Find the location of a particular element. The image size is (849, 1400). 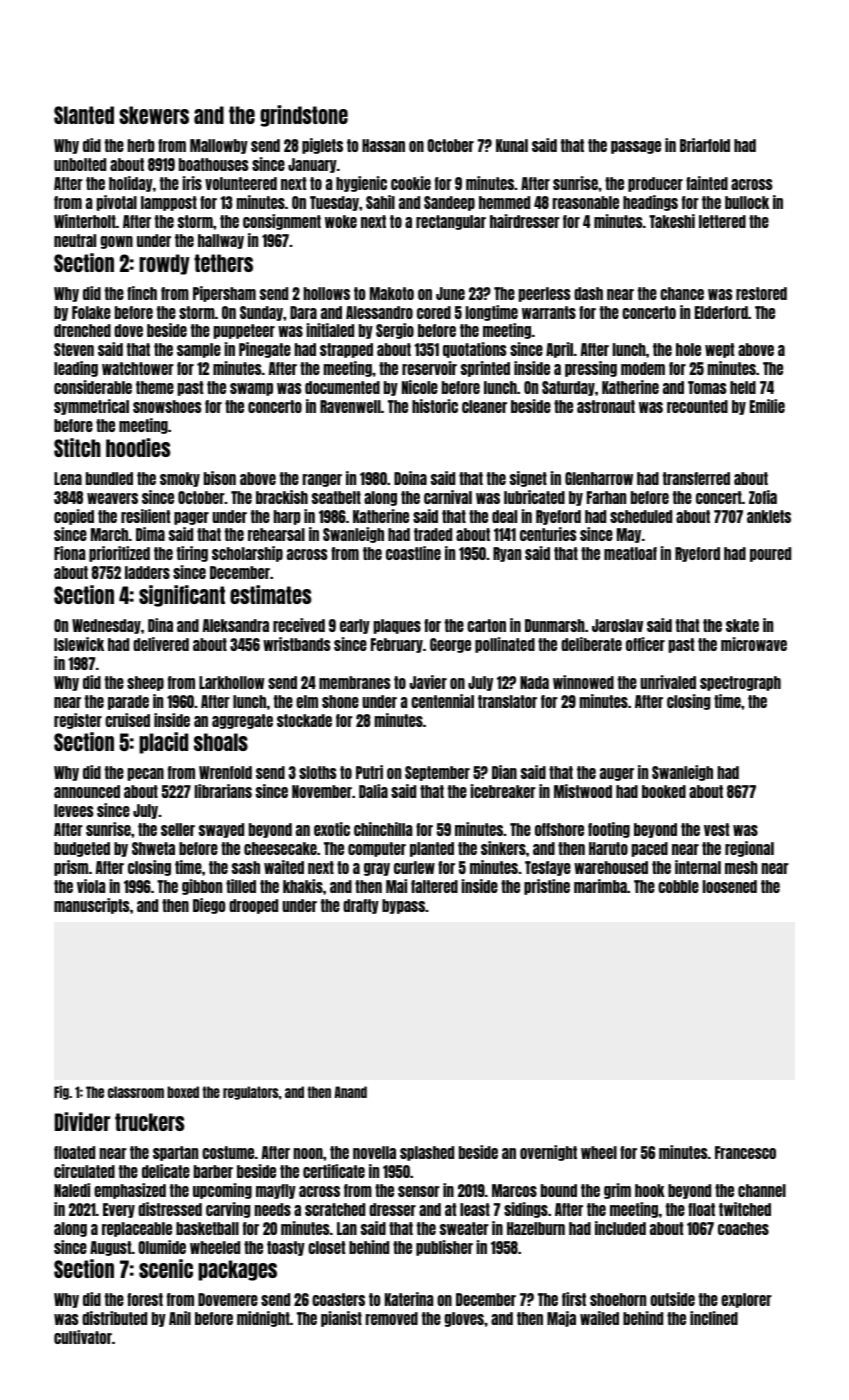

Kunal is located at coordinates (512, 145).
